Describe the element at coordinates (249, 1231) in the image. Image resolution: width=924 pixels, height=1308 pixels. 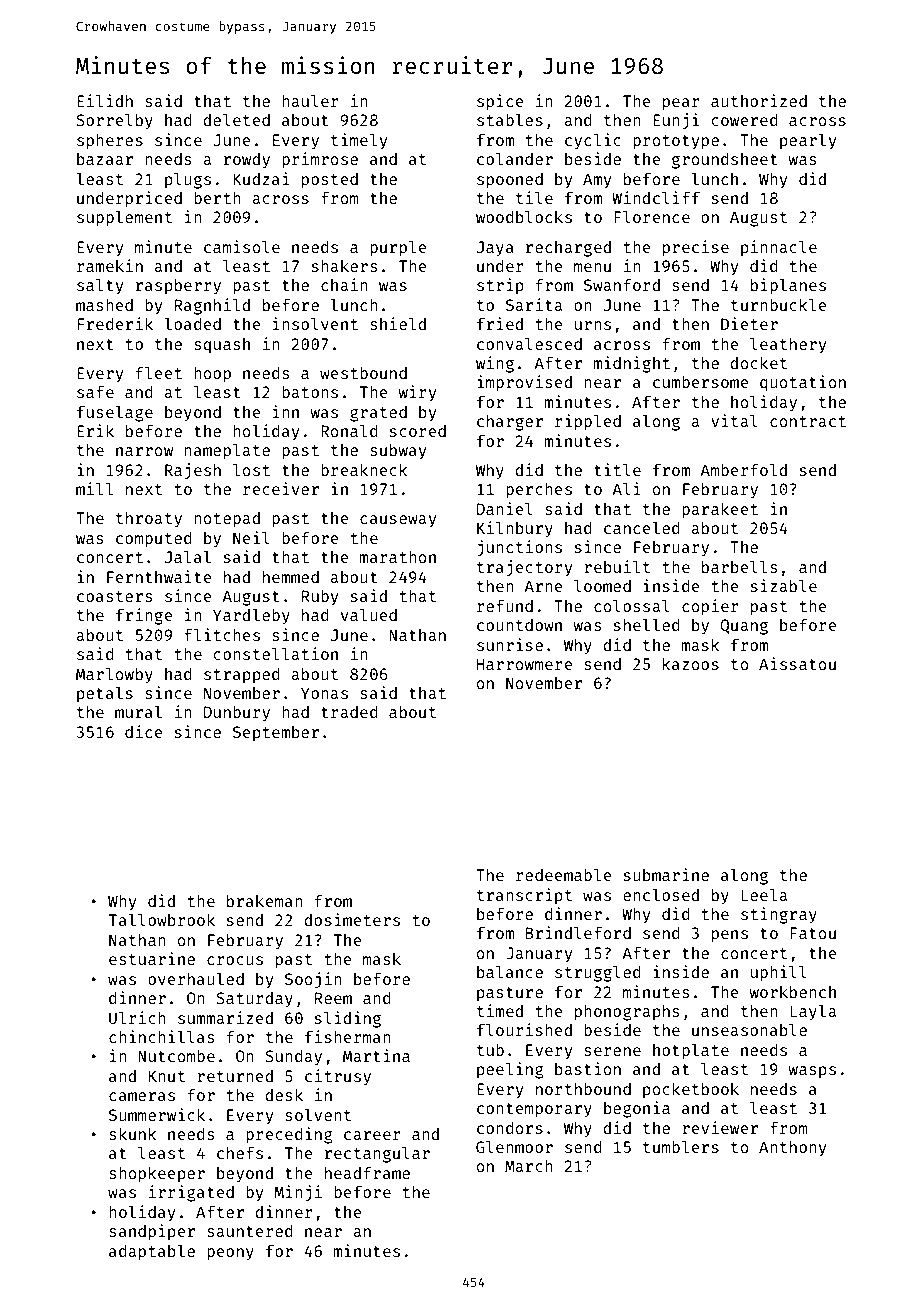
I see `sauntered` at that location.
